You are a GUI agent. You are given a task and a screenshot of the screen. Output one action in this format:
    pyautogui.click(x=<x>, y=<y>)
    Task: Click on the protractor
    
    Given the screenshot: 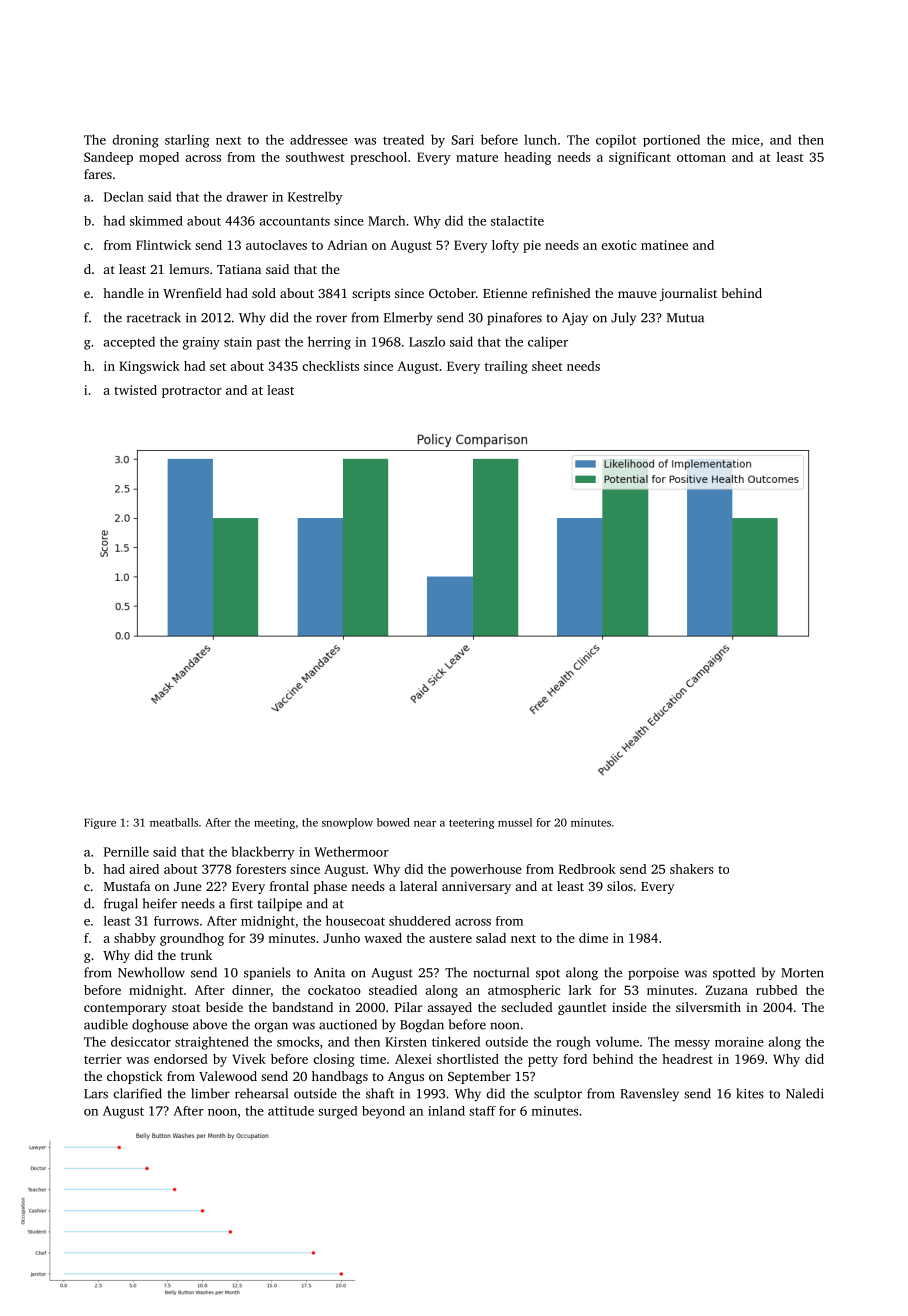 What is the action you would take?
    pyautogui.click(x=192, y=392)
